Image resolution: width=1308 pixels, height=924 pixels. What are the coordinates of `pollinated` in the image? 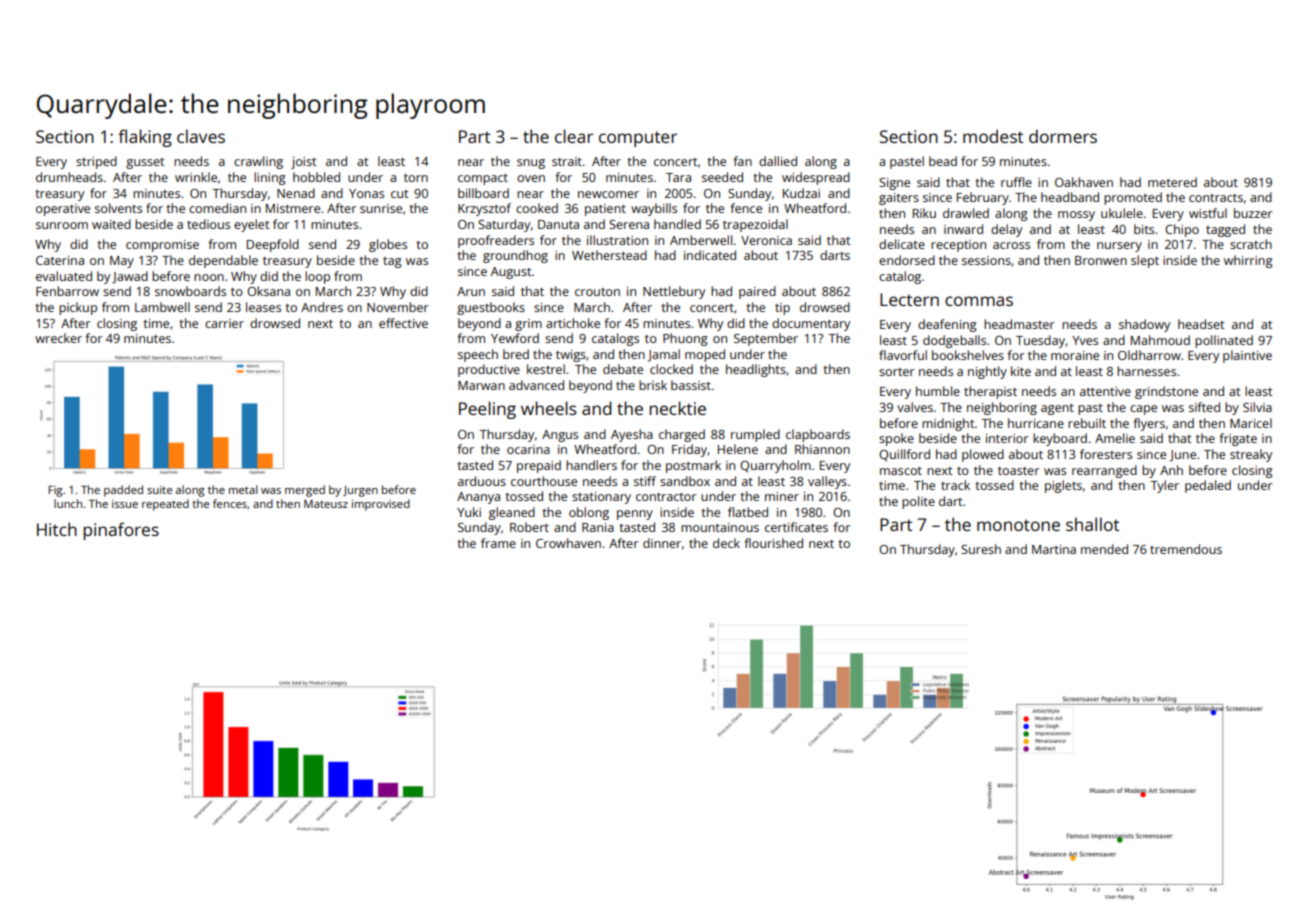 It's located at (1224, 341).
